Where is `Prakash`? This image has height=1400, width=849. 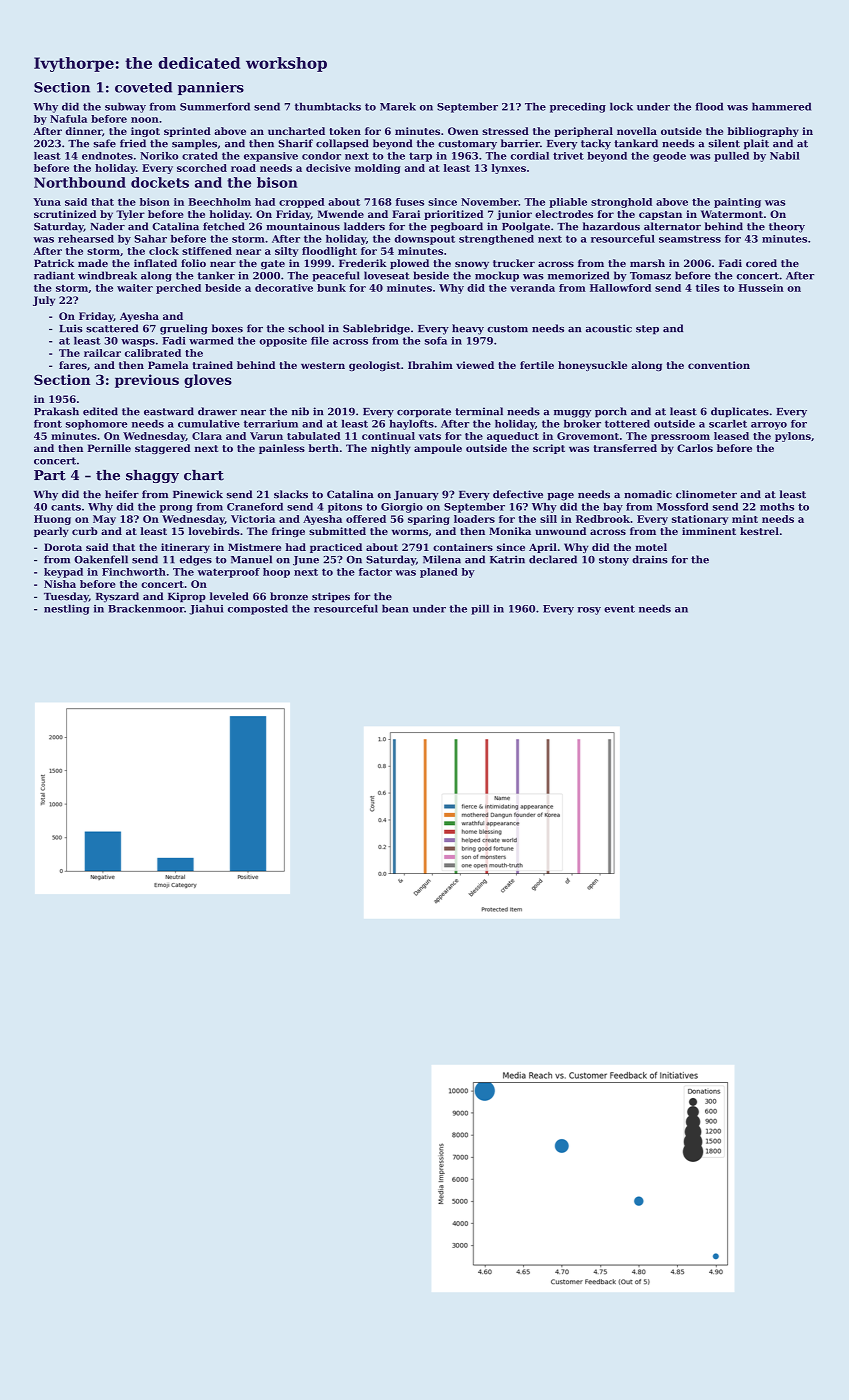
Prakash is located at coordinates (56, 411).
